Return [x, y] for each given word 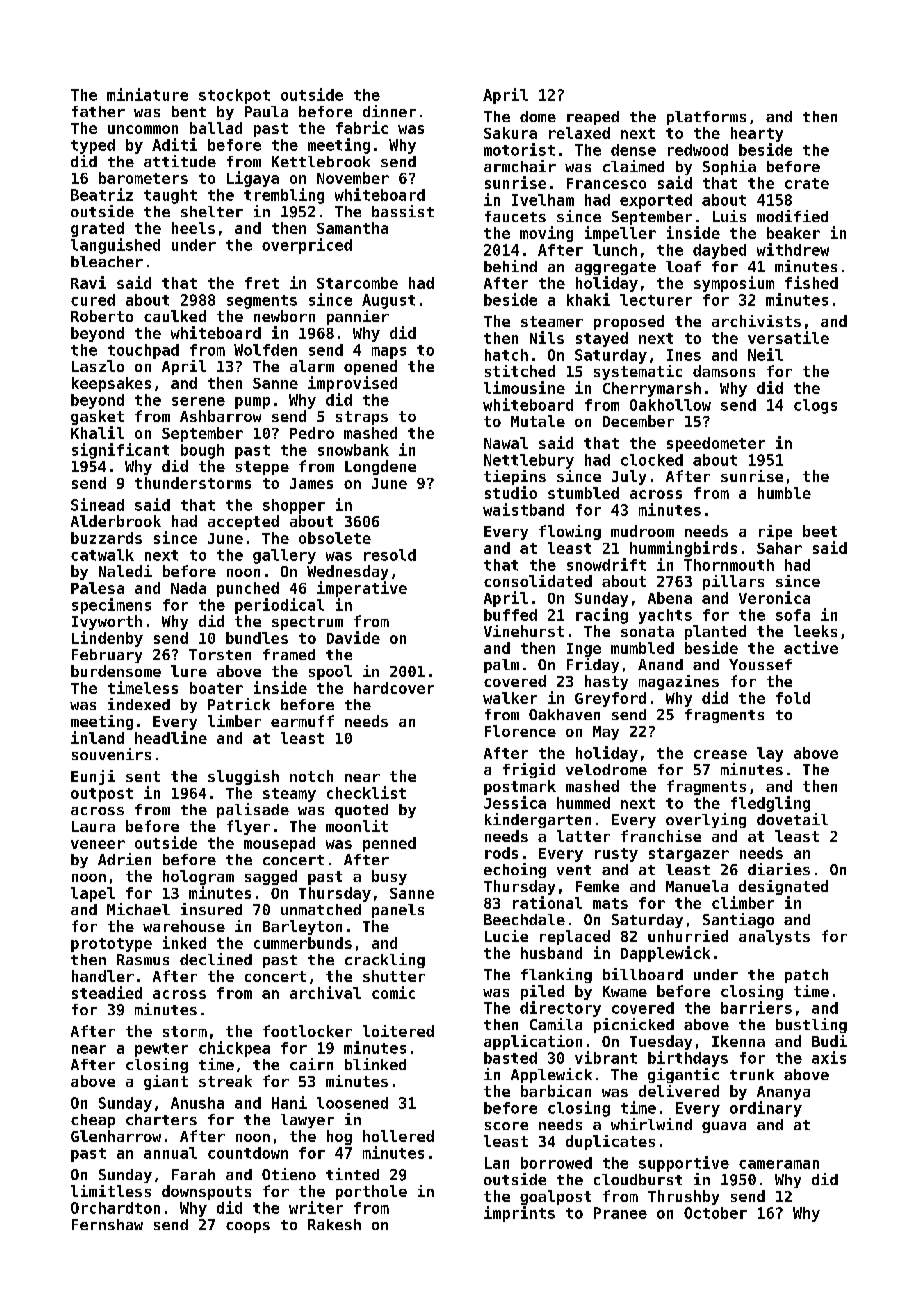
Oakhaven [564, 714]
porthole [371, 1192]
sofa [793, 615]
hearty [757, 134]
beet [820, 531]
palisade [253, 810]
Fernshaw [107, 1224]
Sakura [510, 133]
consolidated [538, 581]
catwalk [102, 555]
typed [93, 146]
